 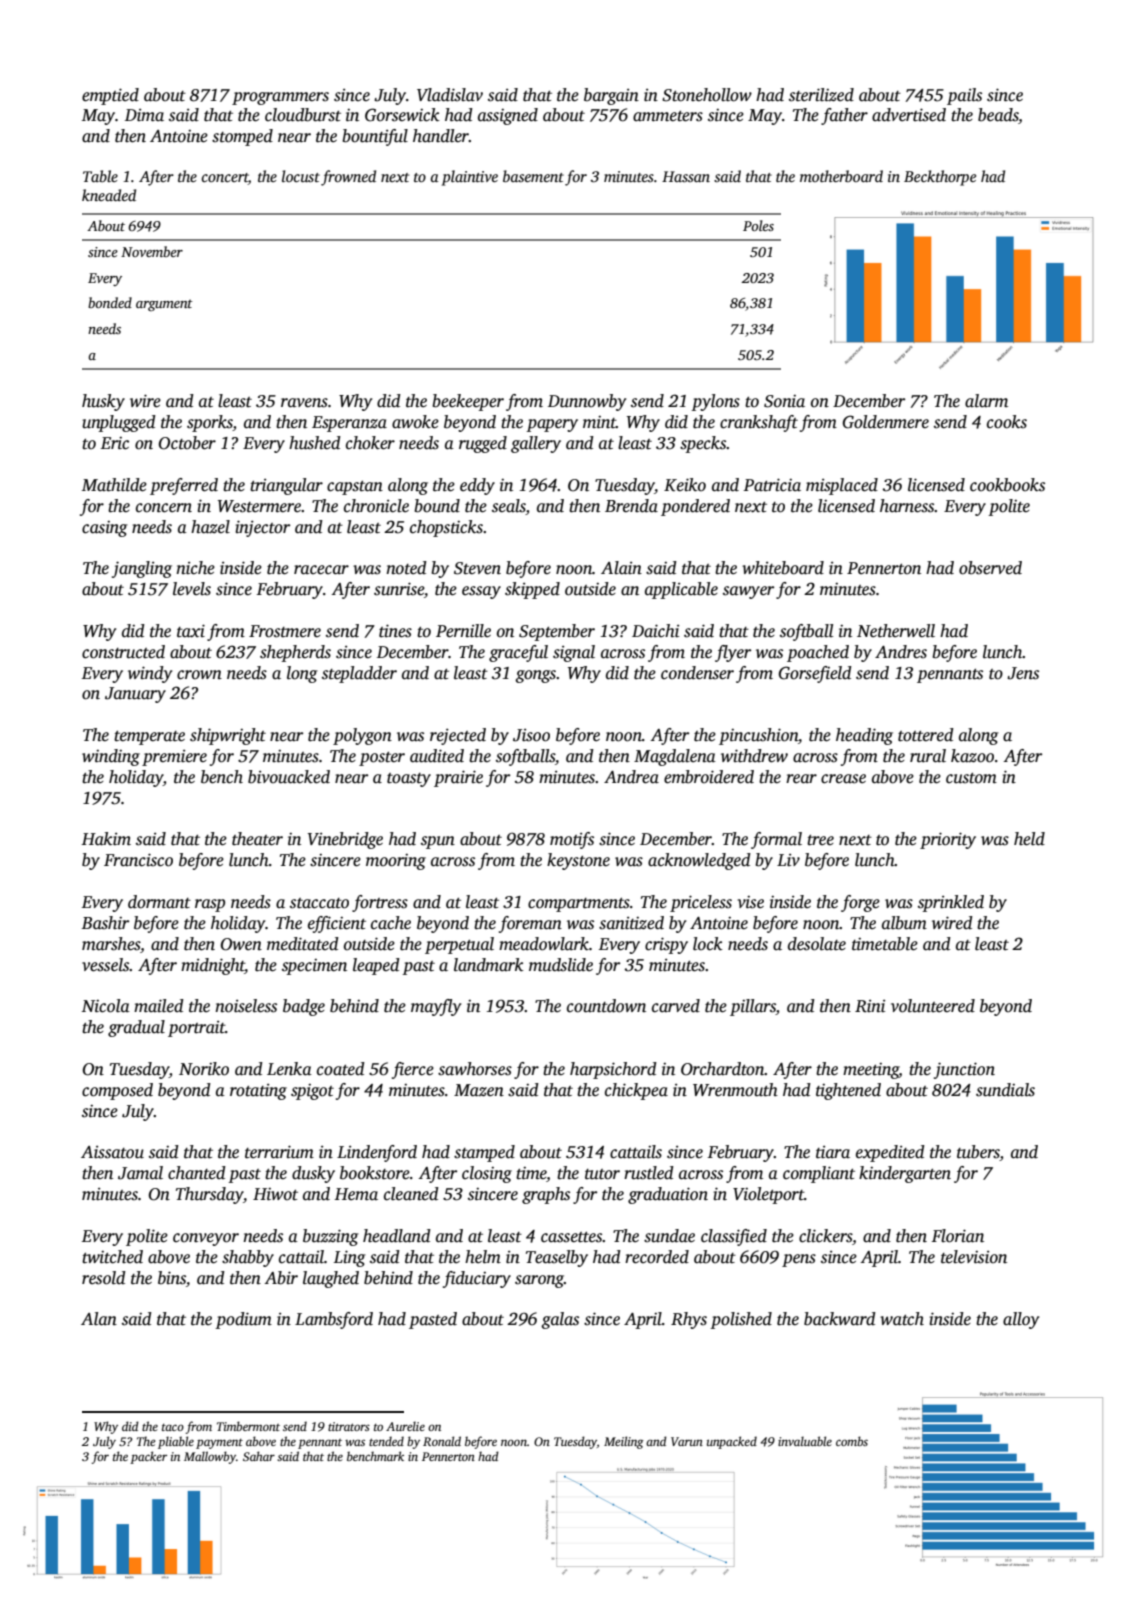 I want to click on signal, so click(x=574, y=653).
